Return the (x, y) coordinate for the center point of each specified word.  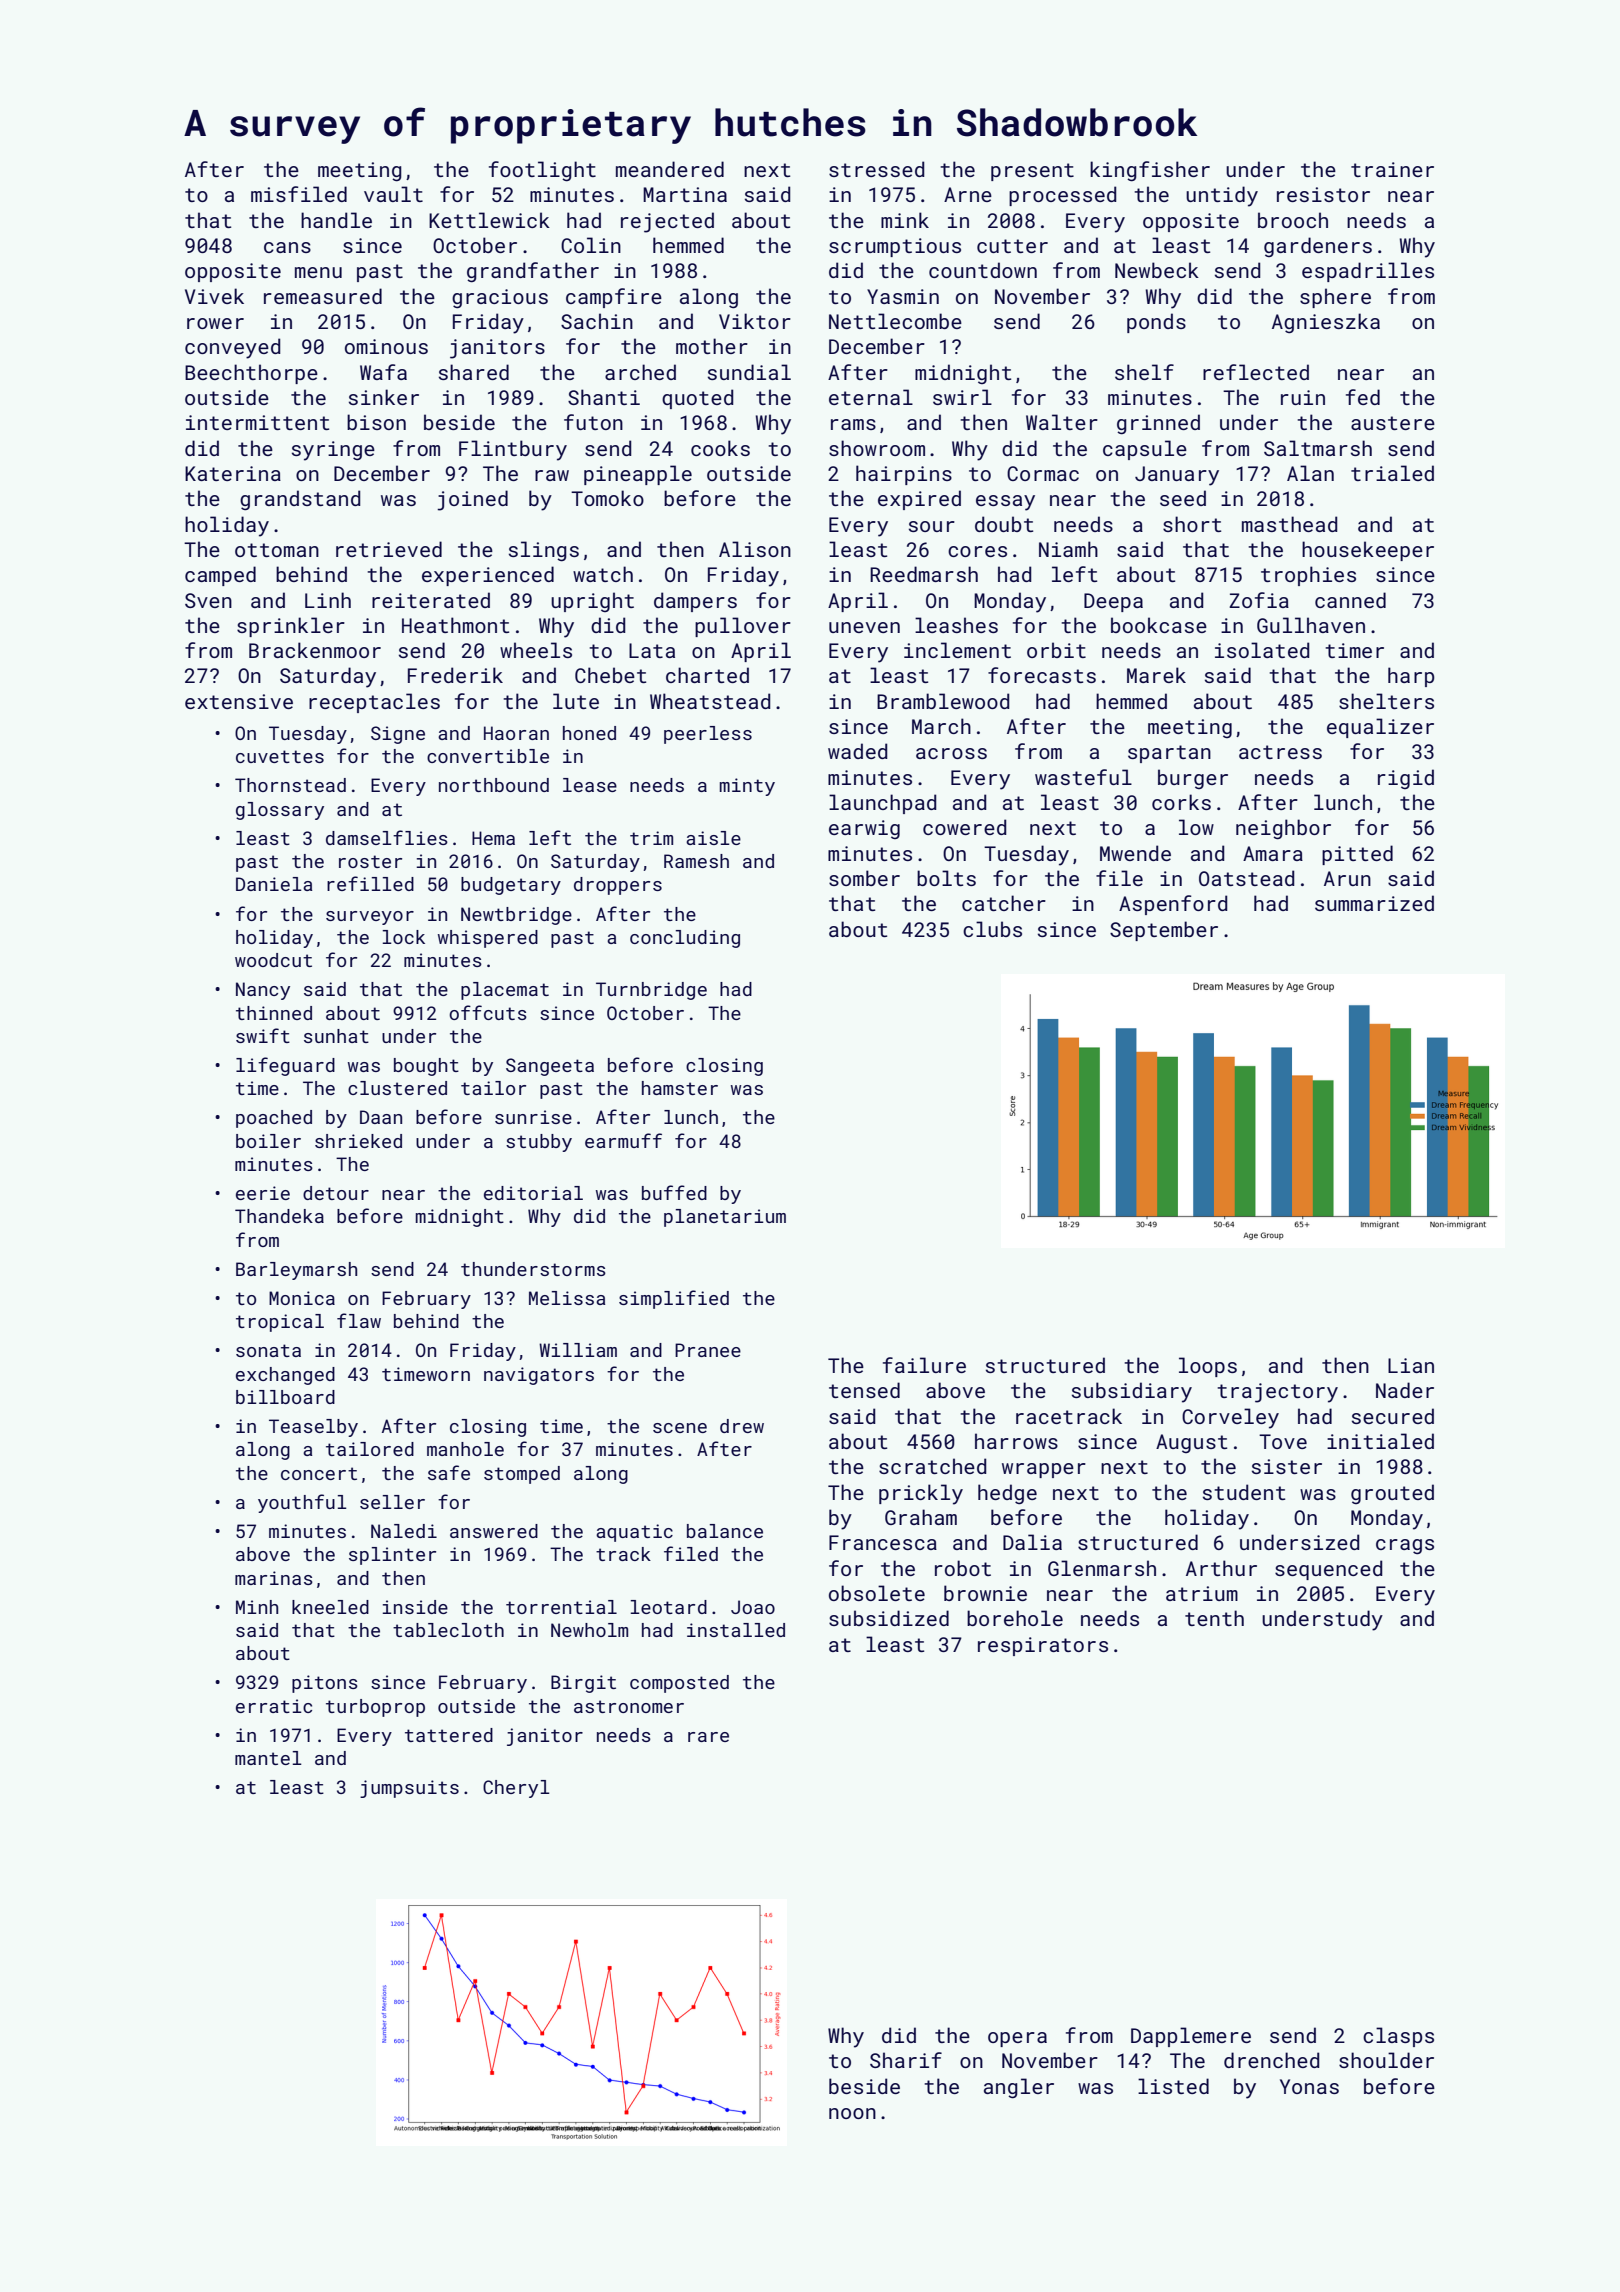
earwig (864, 829)
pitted (1357, 855)
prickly (921, 1494)
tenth (1214, 1618)
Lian (1411, 1365)
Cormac (1043, 473)
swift (263, 1035)
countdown (983, 270)
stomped (522, 1475)
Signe (398, 735)
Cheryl (516, 1789)
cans (287, 247)
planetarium (725, 1218)
